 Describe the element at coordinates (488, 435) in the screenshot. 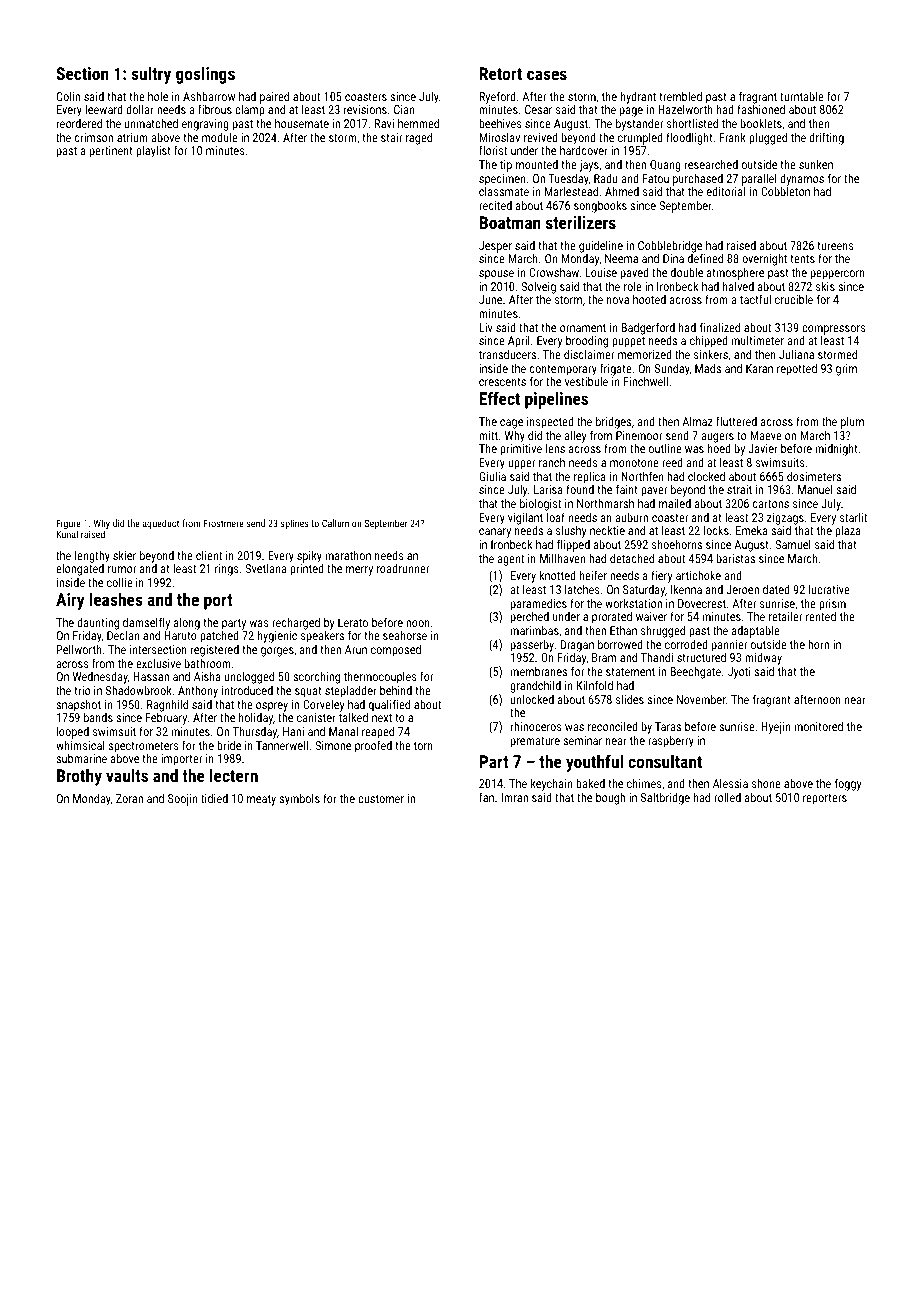

I see `mitt` at that location.
